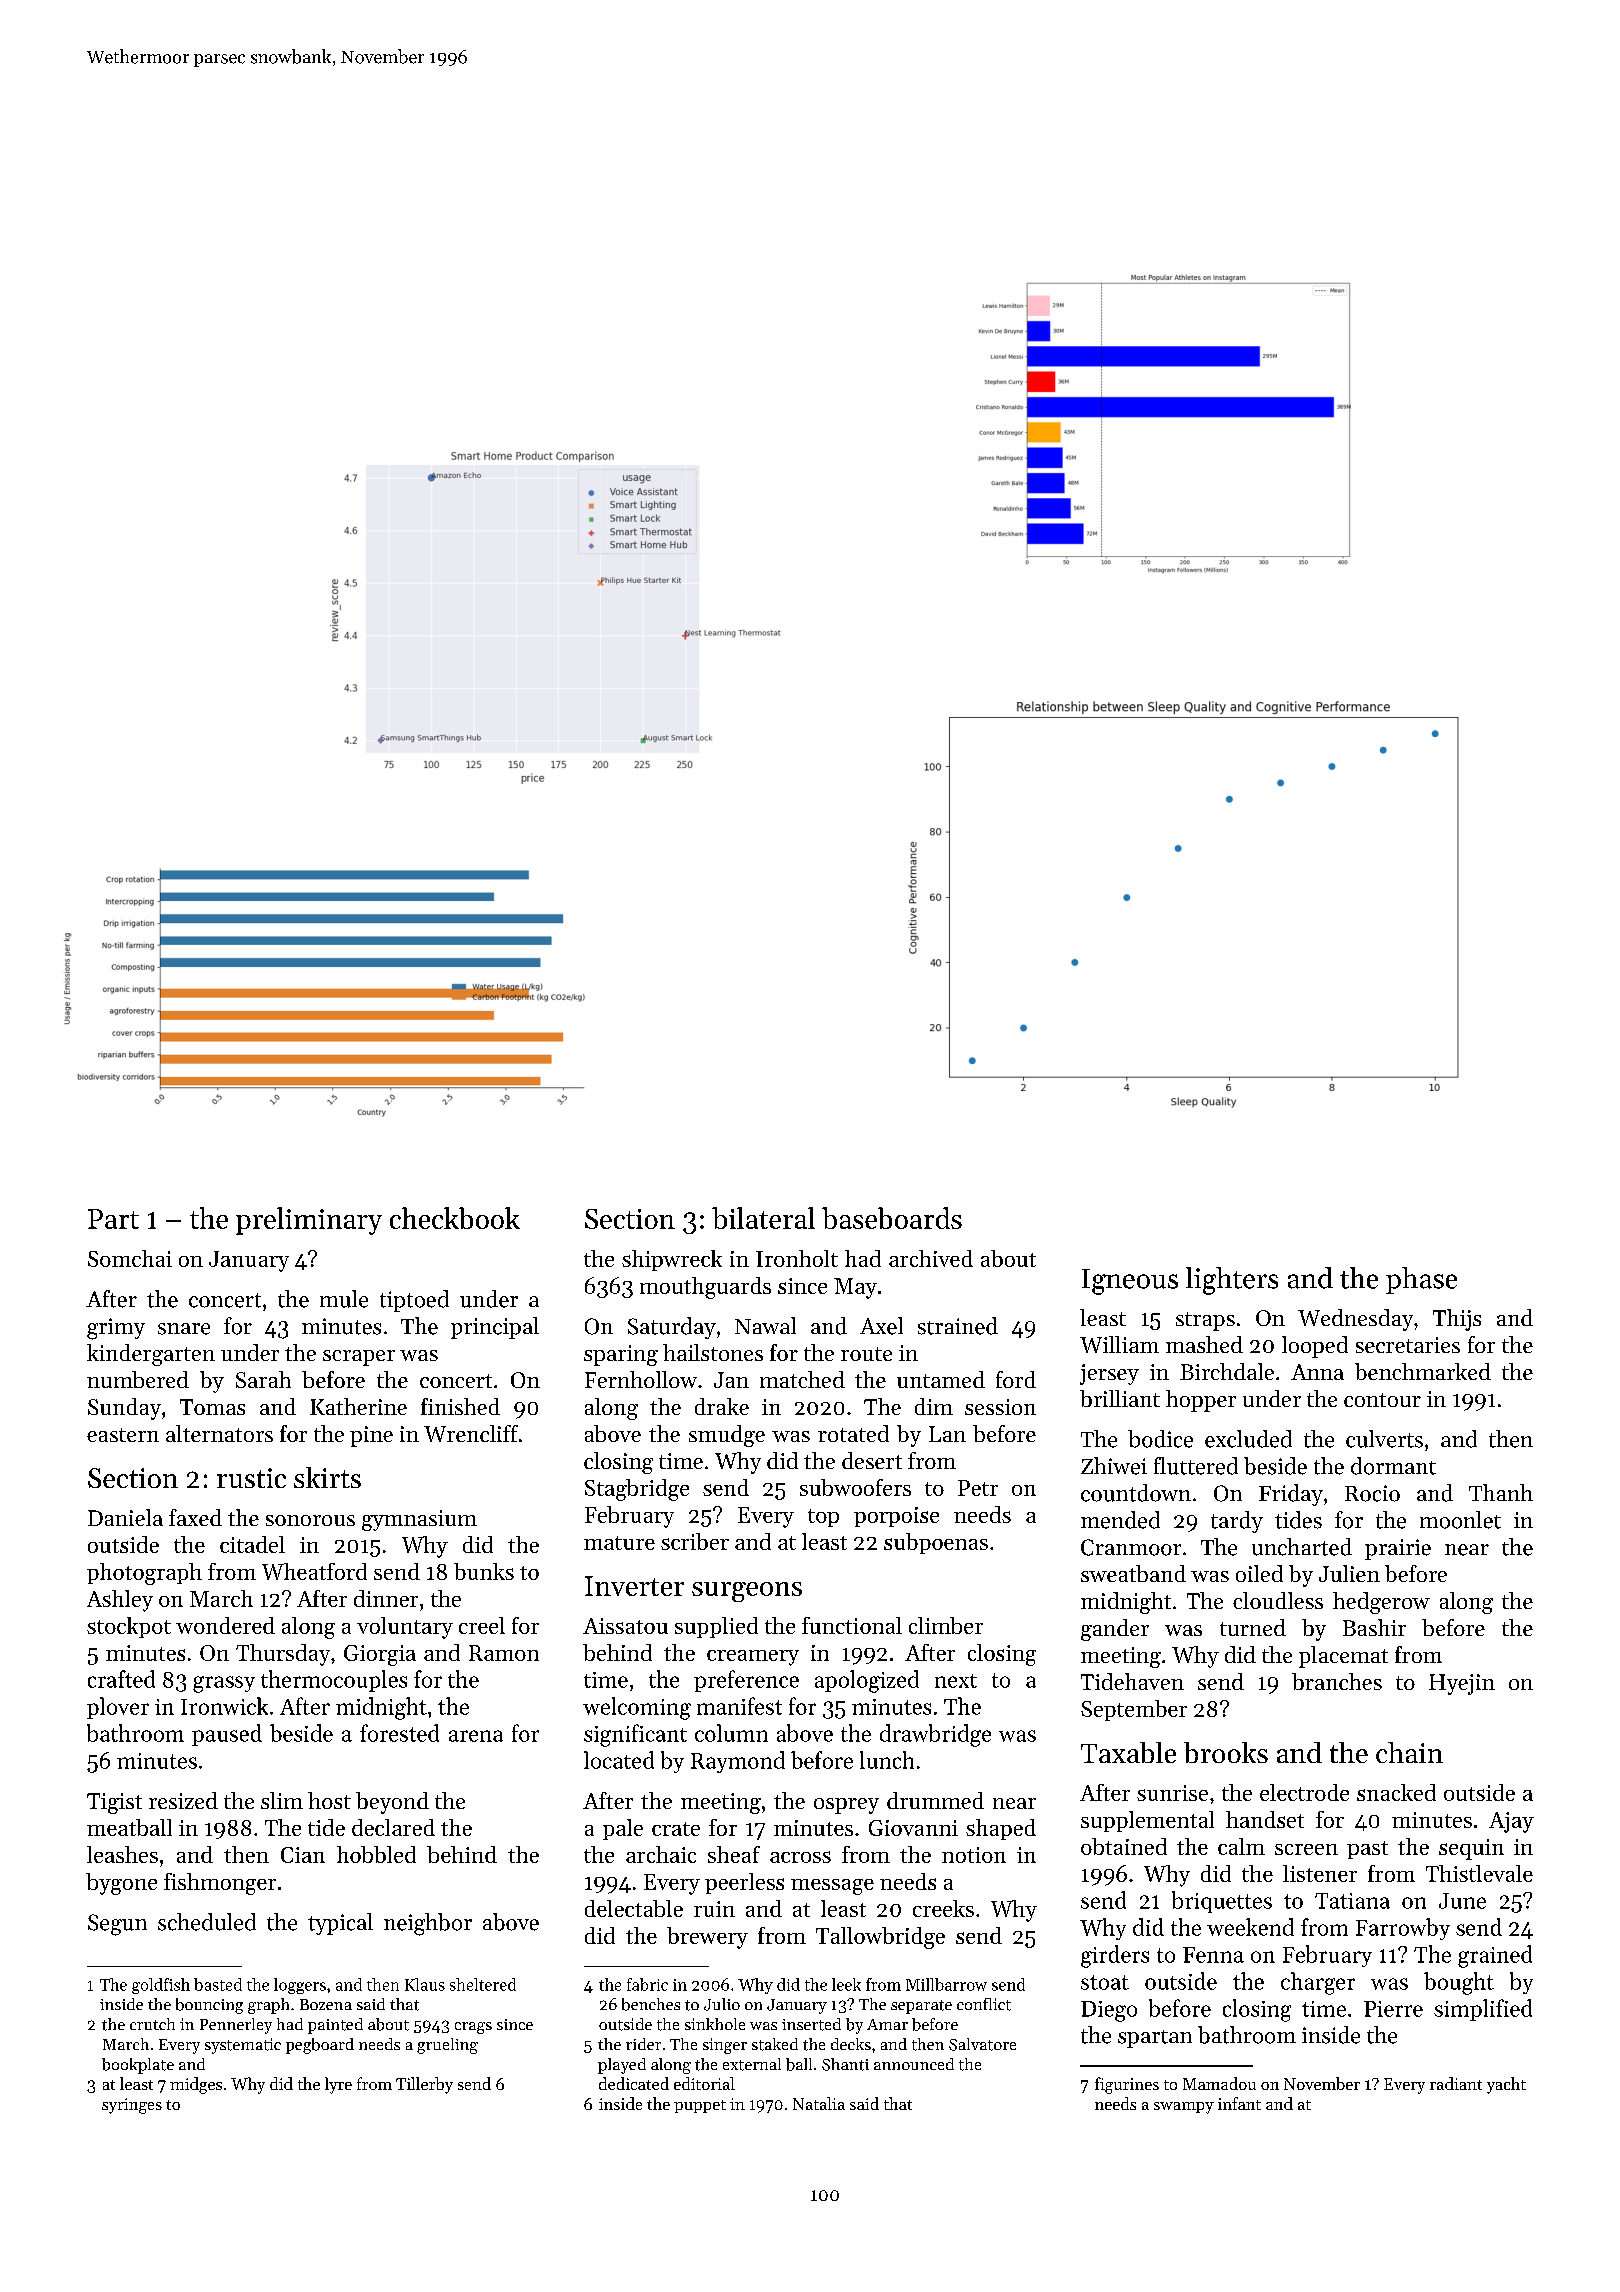 Image resolution: width=1620 pixels, height=2292 pixels. Describe the element at coordinates (1423, 1371) in the document. I see `benchmarked` at that location.
